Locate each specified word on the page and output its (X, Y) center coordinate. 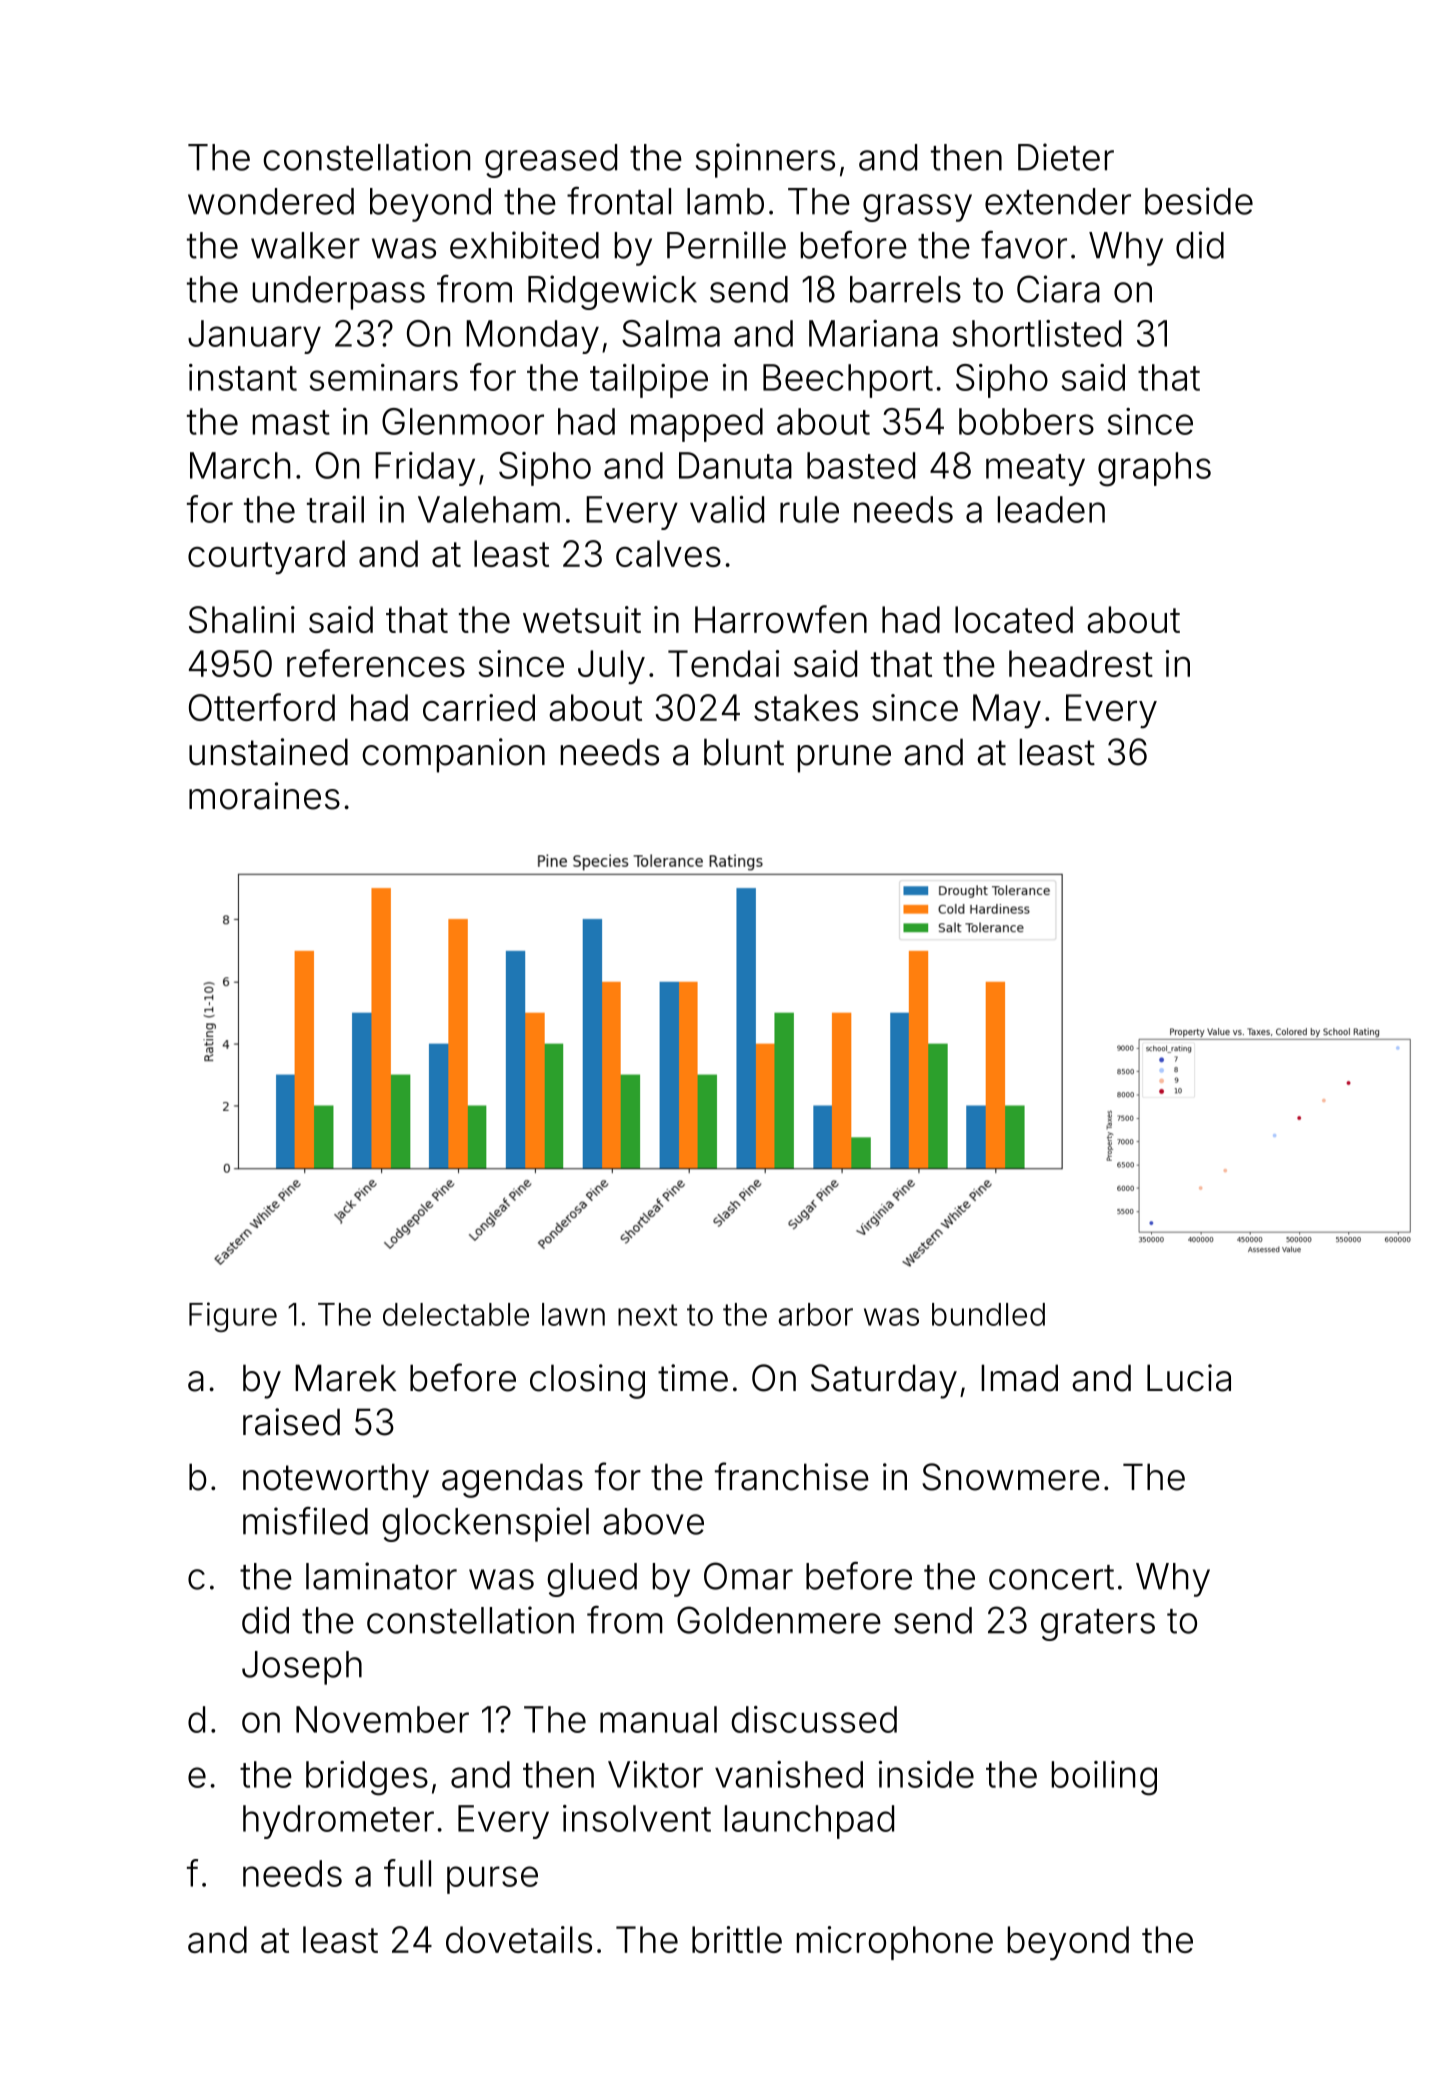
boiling (1104, 1778)
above (653, 1521)
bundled (988, 1314)
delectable (456, 1314)
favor (1024, 245)
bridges (367, 1778)
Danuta (735, 465)
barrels (905, 289)
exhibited (524, 245)
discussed (814, 1719)
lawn (573, 1314)
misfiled (305, 1521)
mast (291, 422)
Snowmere (1011, 1477)
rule (809, 509)
